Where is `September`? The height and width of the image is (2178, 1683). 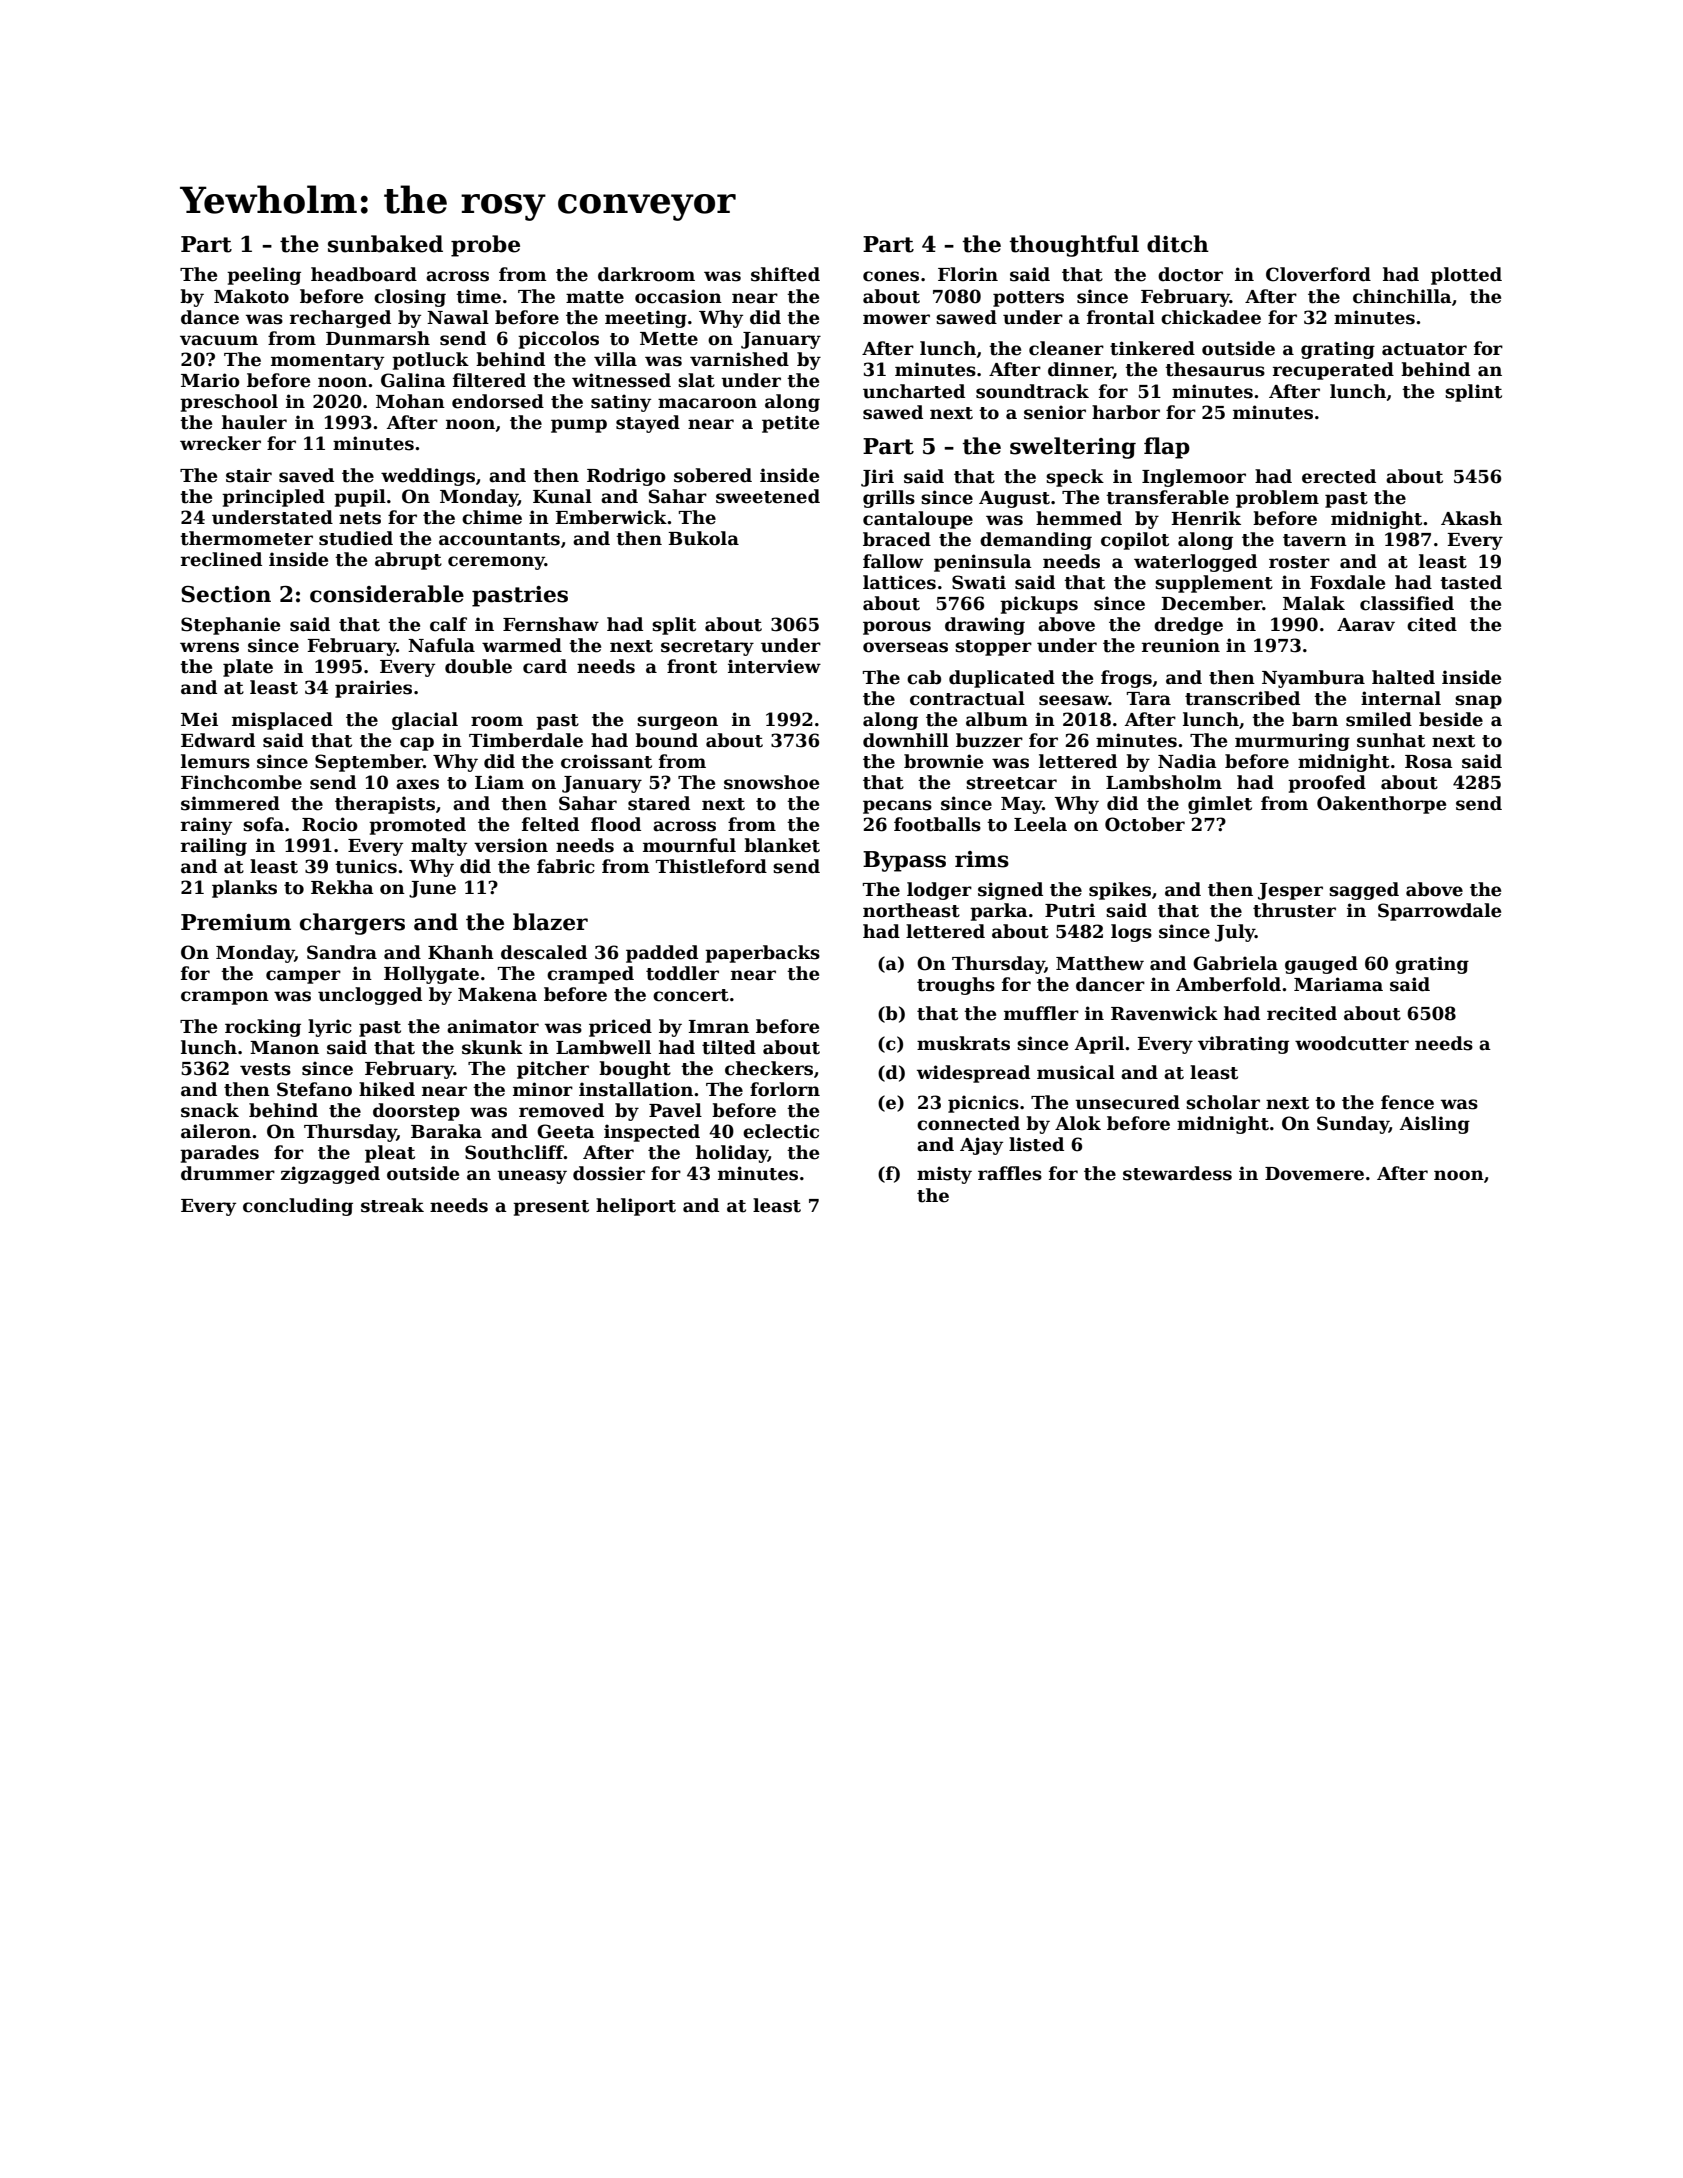 September is located at coordinates (369, 763).
